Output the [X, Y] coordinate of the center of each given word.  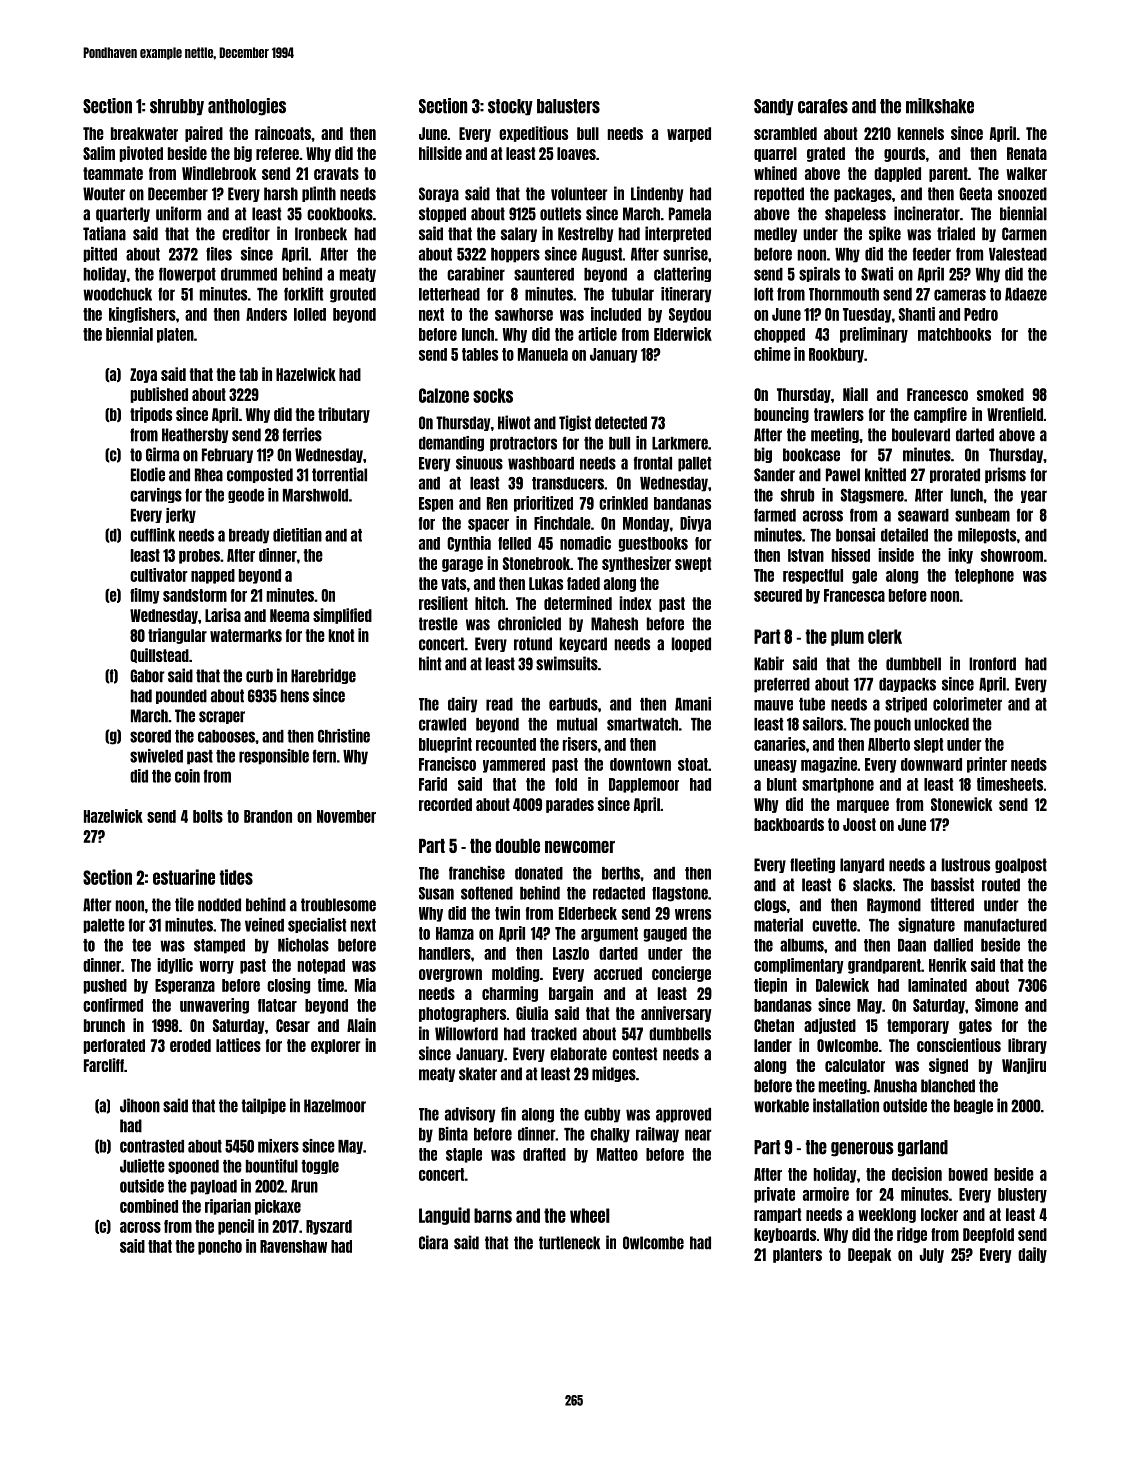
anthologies [247, 107]
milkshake [940, 106]
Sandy [774, 107]
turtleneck [569, 1243]
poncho [220, 1247]
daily [1032, 1255]
